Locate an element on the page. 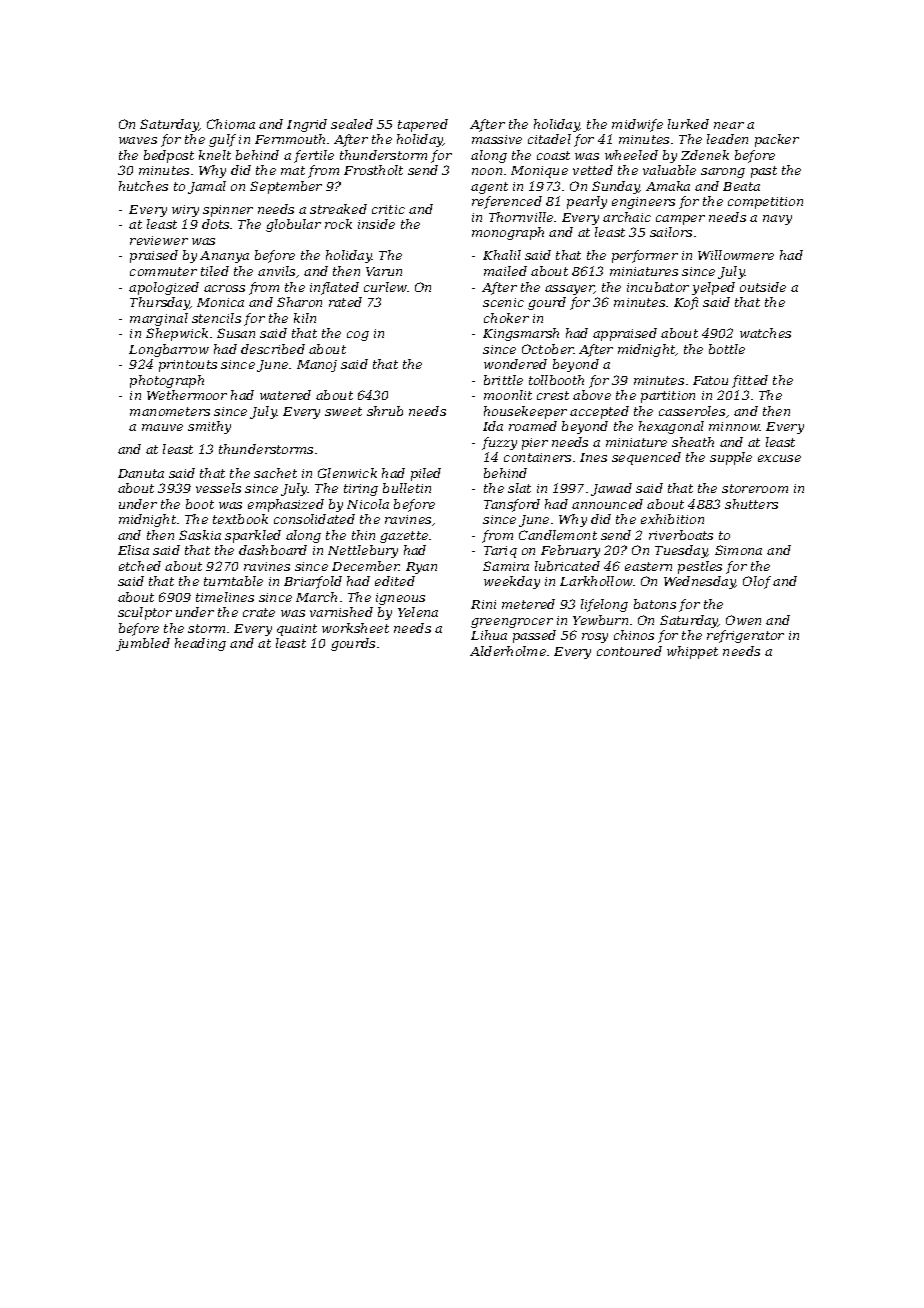 The height and width of the page is (1308, 924). near is located at coordinates (729, 125).
